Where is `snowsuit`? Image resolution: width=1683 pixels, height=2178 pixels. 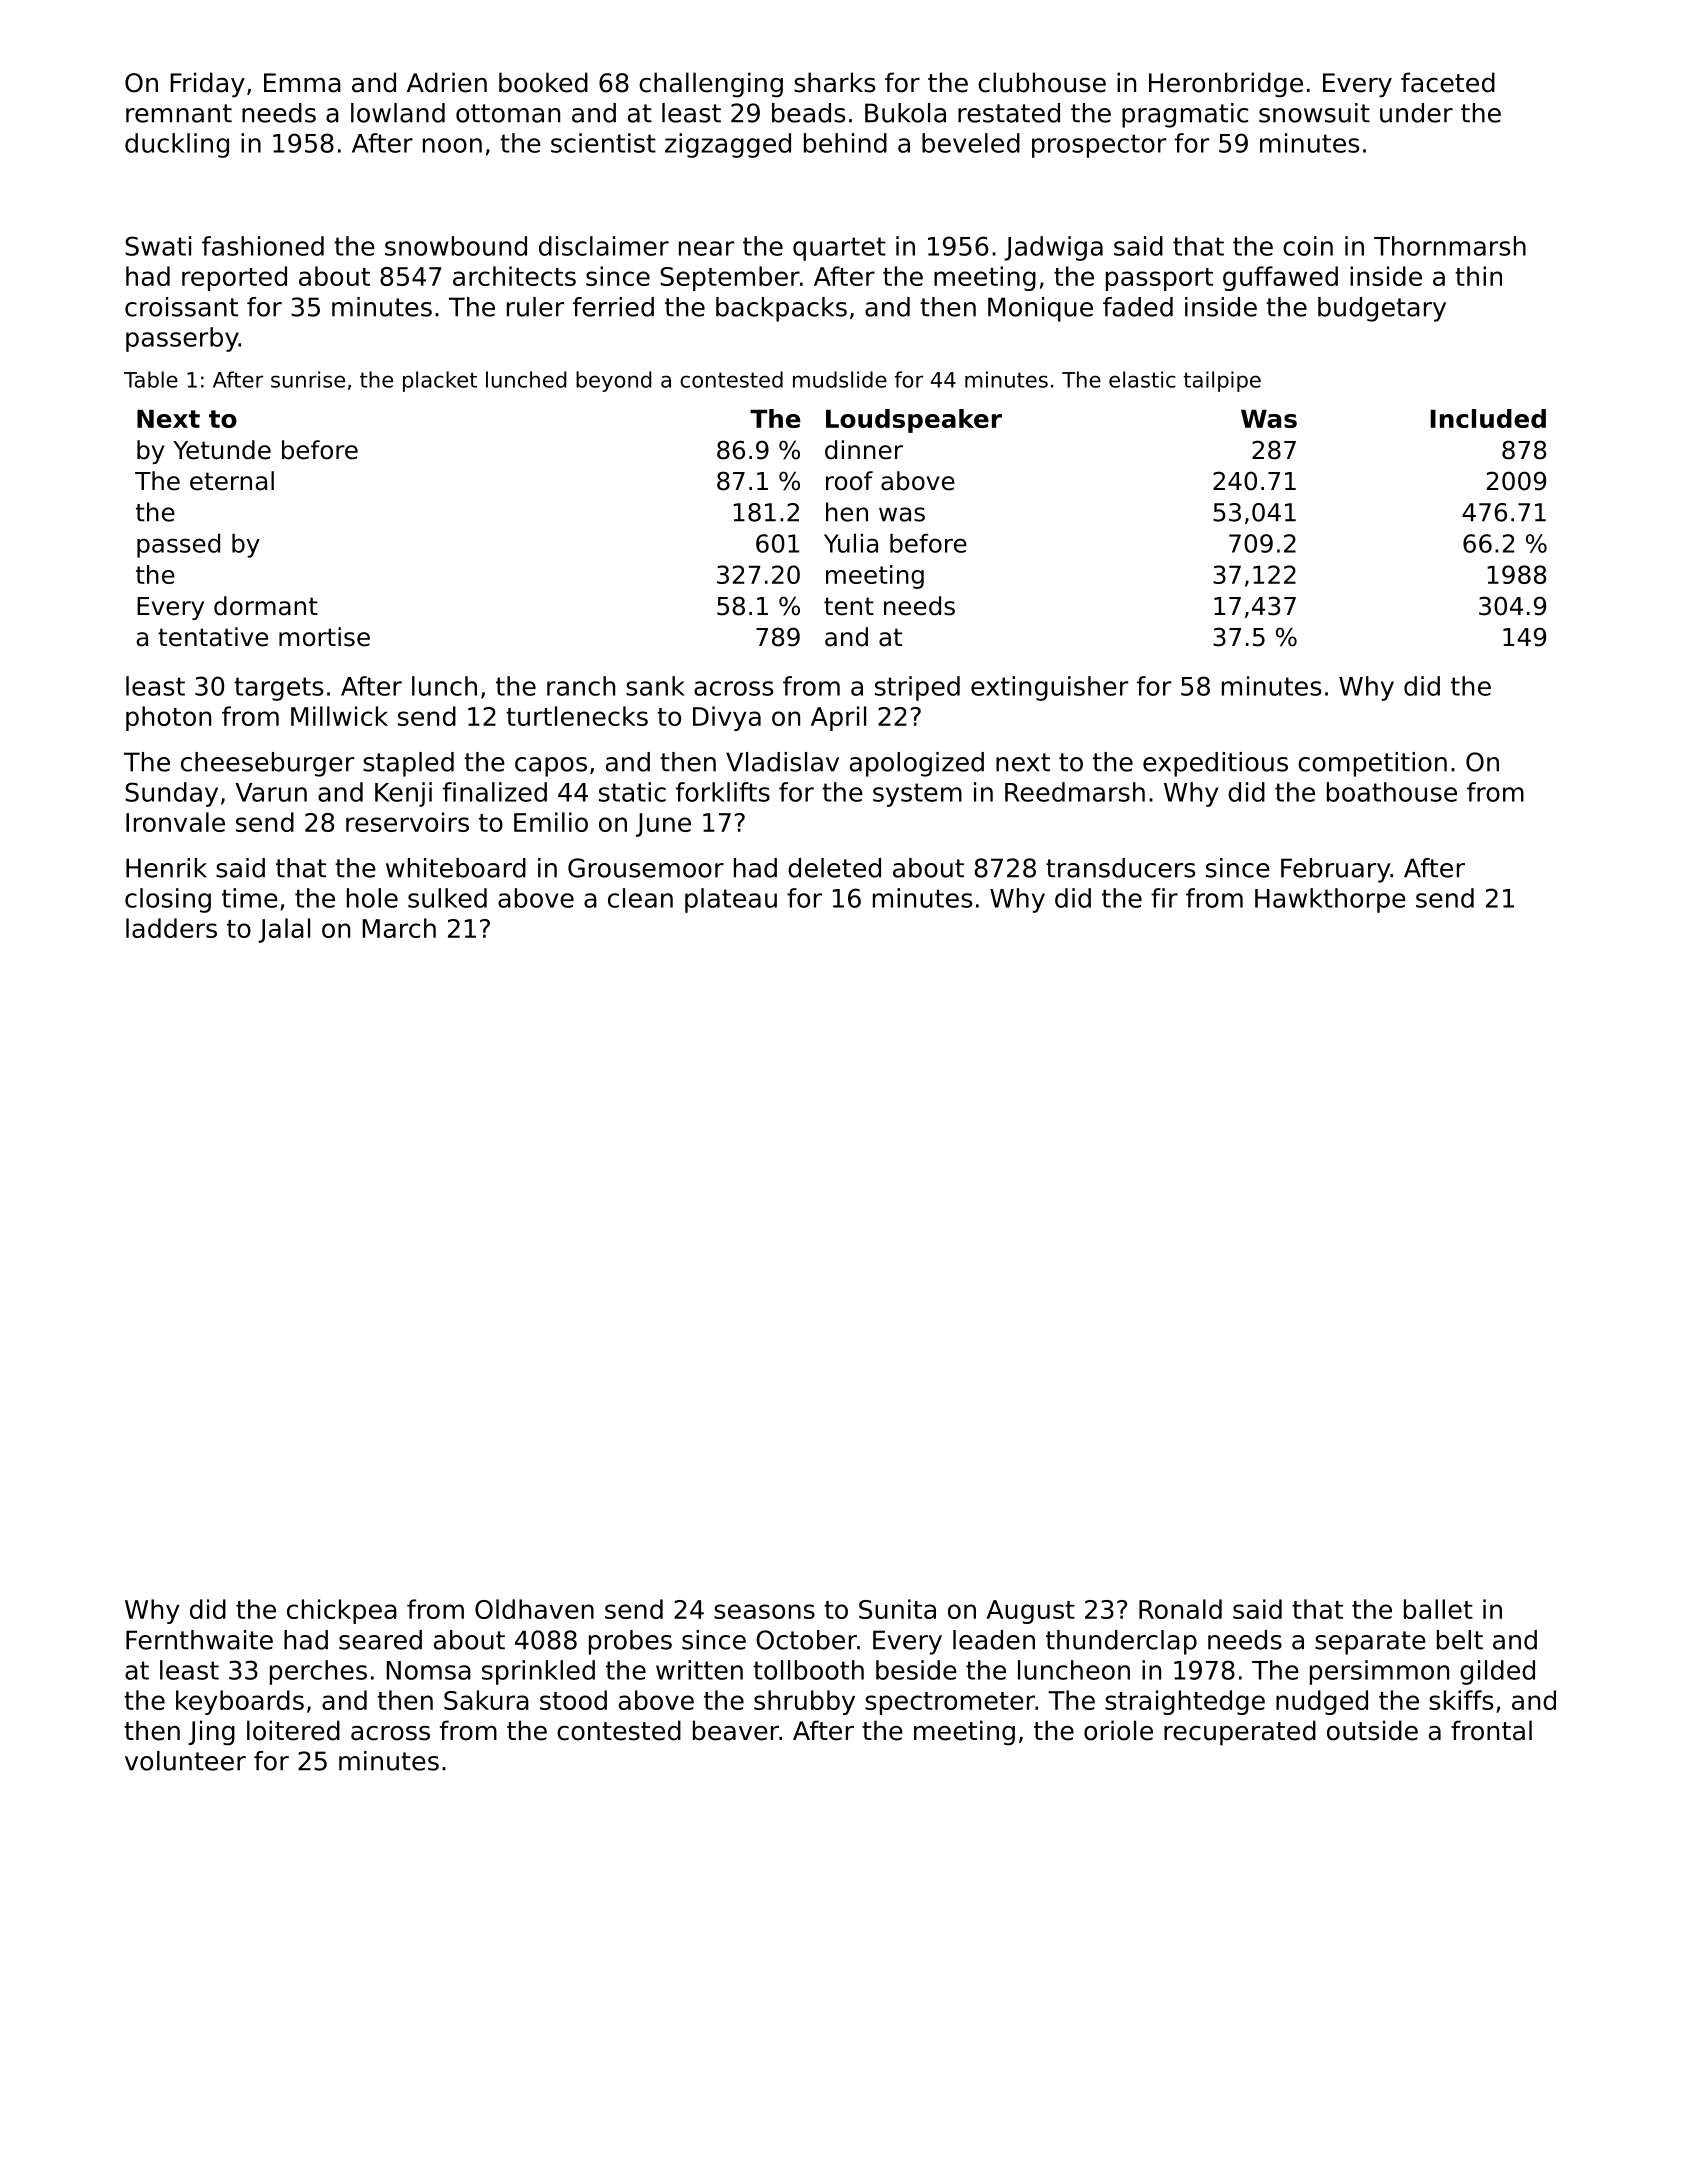 snowsuit is located at coordinates (1314, 113).
